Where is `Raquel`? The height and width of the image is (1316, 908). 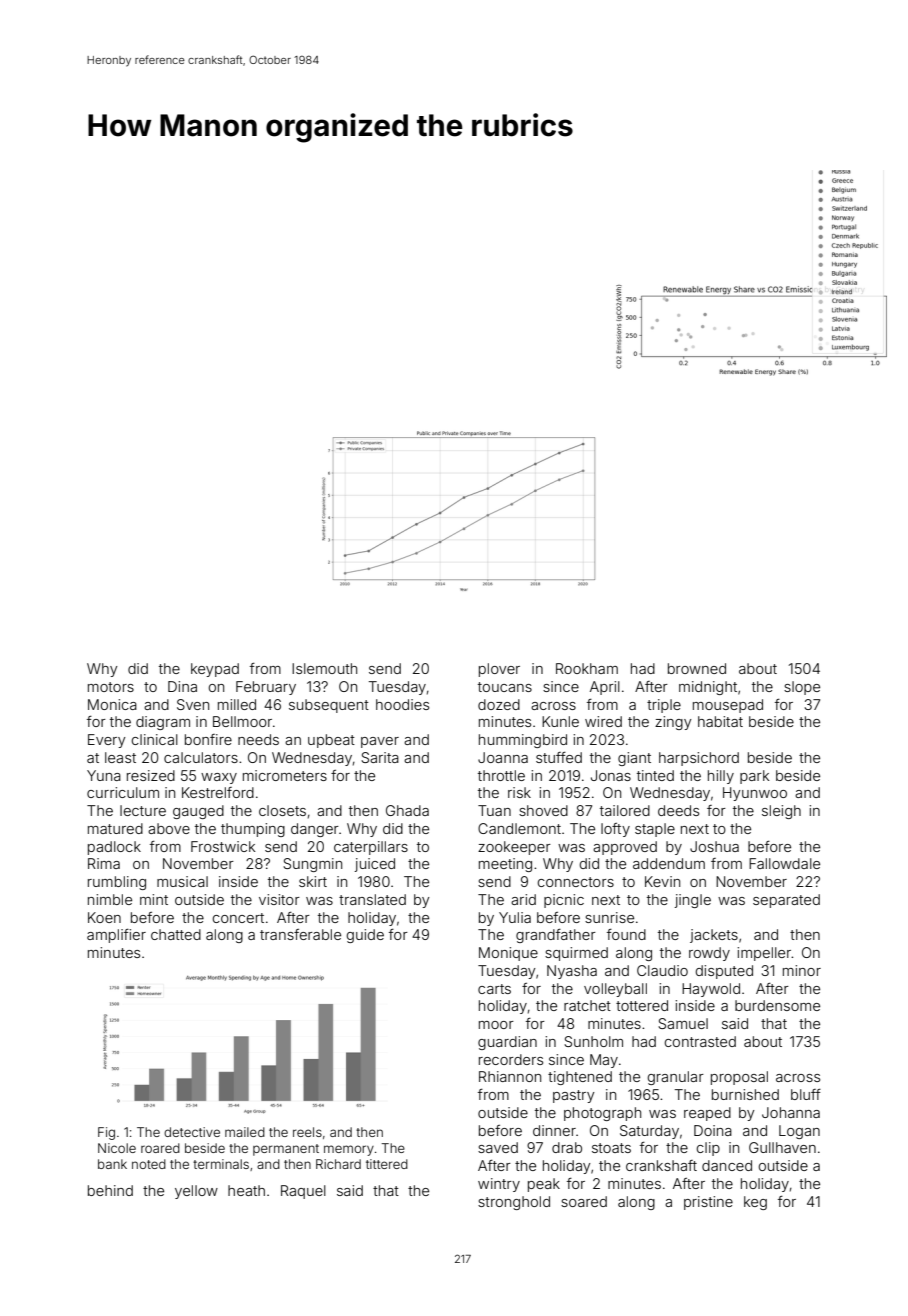
Raquel is located at coordinates (303, 1192).
